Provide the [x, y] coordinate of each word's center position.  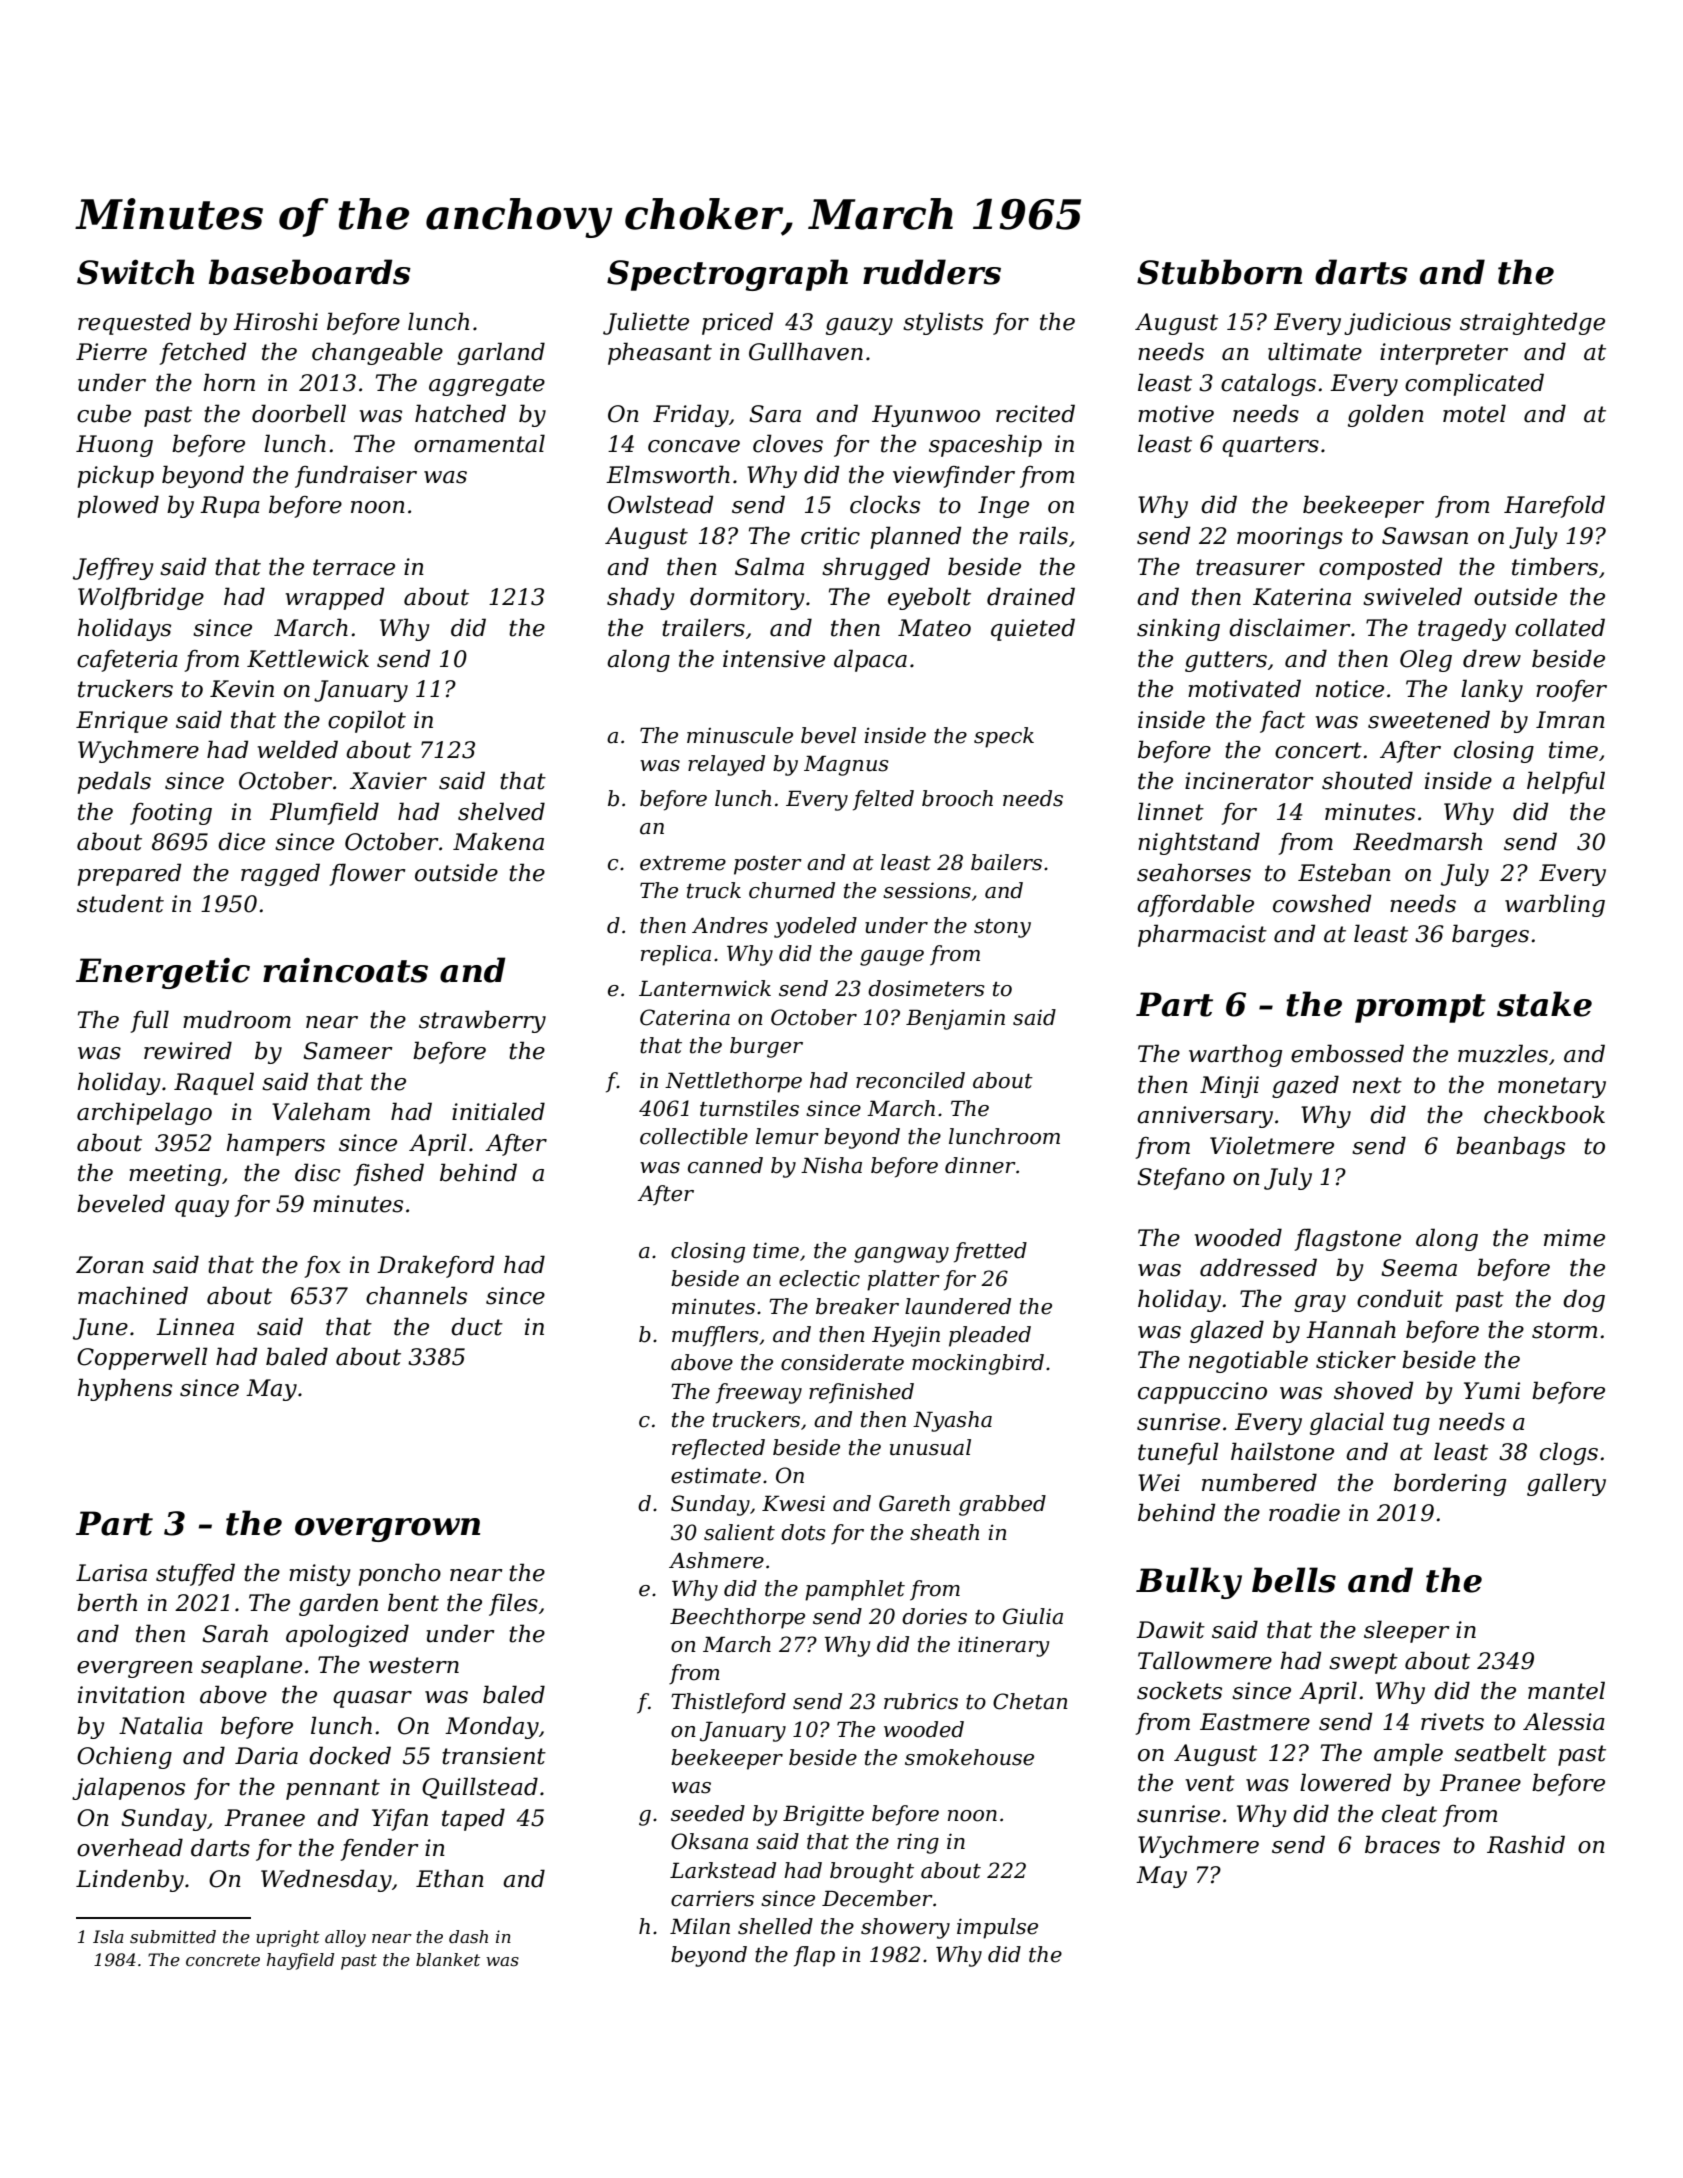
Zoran [110, 1265]
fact [1282, 722]
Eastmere [1255, 1722]
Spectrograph [727, 275]
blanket [448, 1959]
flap [814, 1956]
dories [934, 1616]
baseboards [310, 272]
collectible [694, 1136]
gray [1320, 1303]
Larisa [111, 1573]
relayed [726, 765]
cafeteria [127, 661]
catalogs [1268, 384]
